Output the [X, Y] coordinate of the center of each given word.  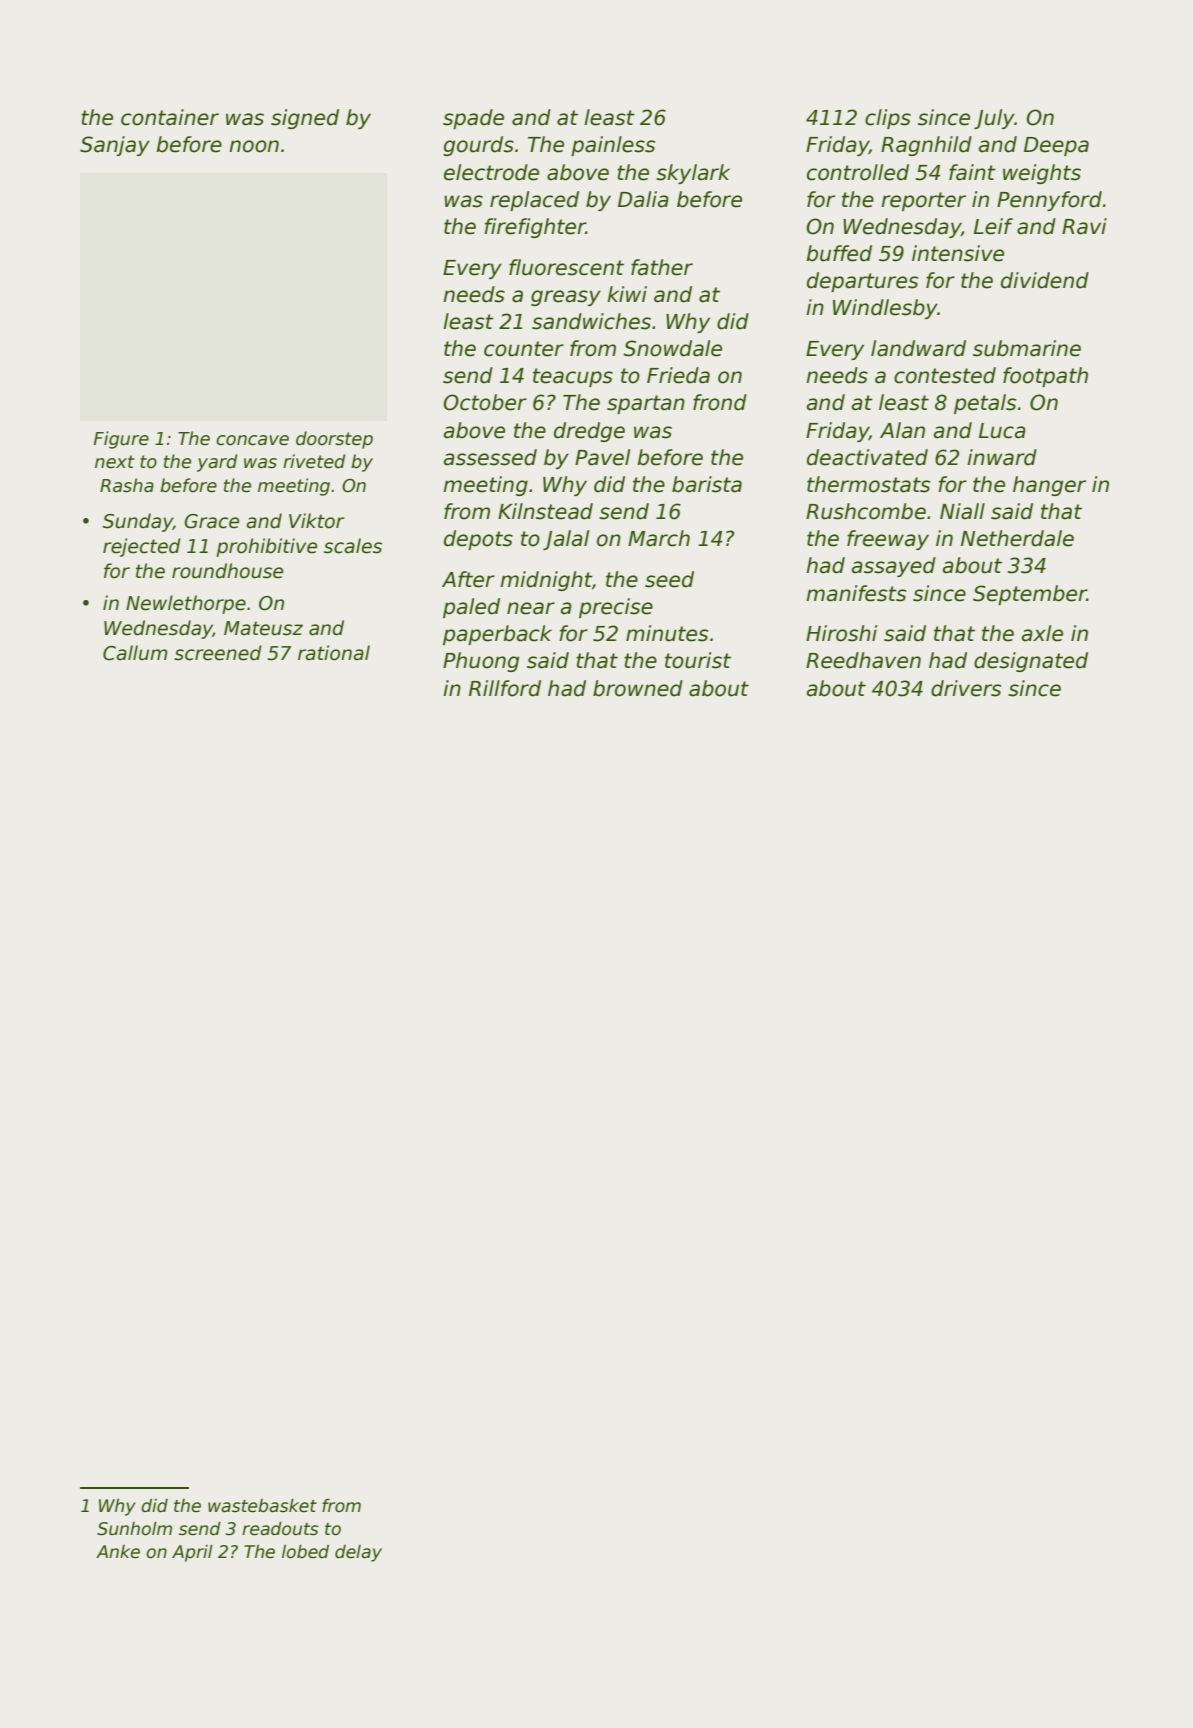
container [170, 117]
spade [473, 119]
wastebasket [262, 1505]
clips [888, 119]
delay [358, 1553]
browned [638, 688]
